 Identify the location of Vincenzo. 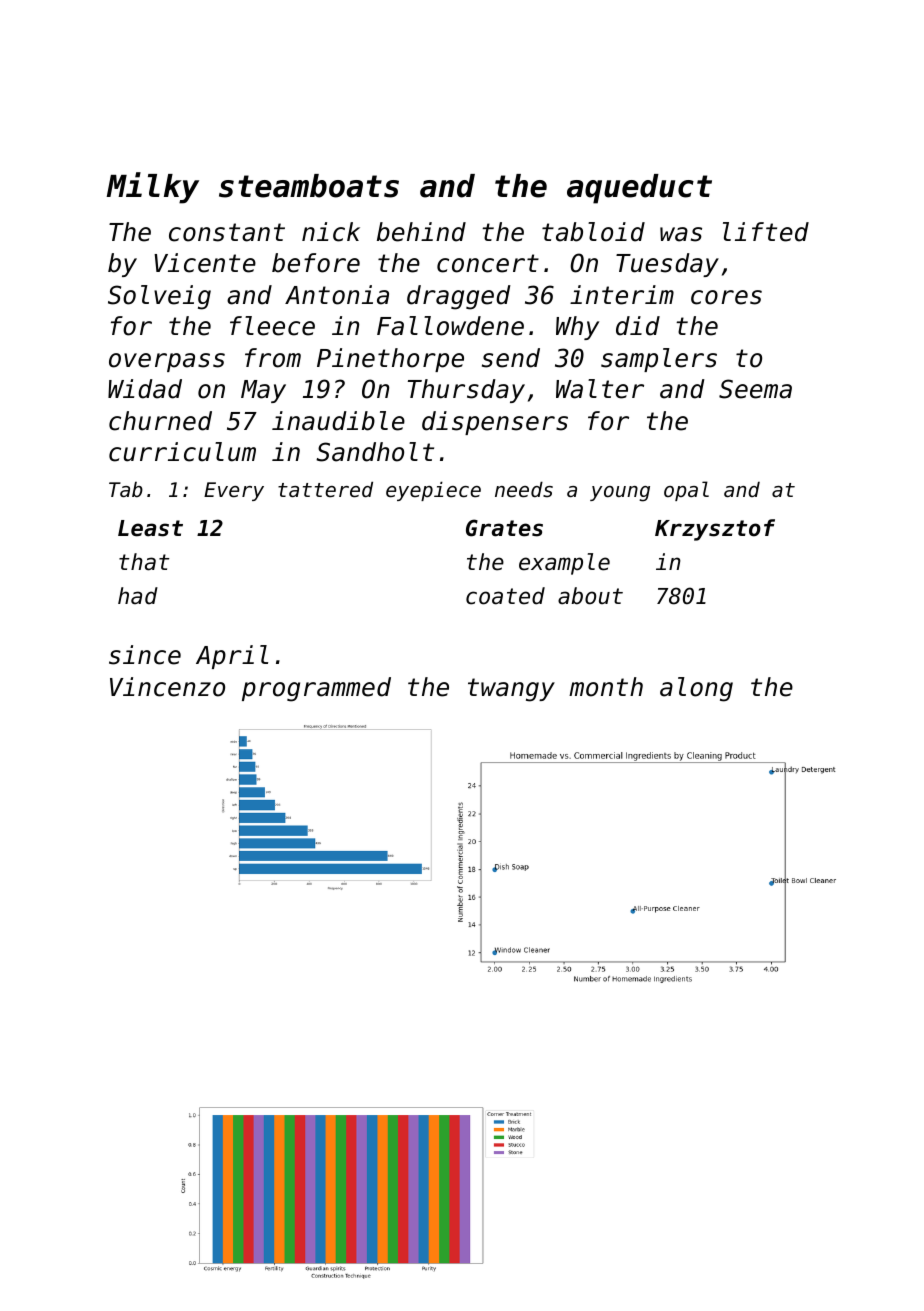
(167, 687).
